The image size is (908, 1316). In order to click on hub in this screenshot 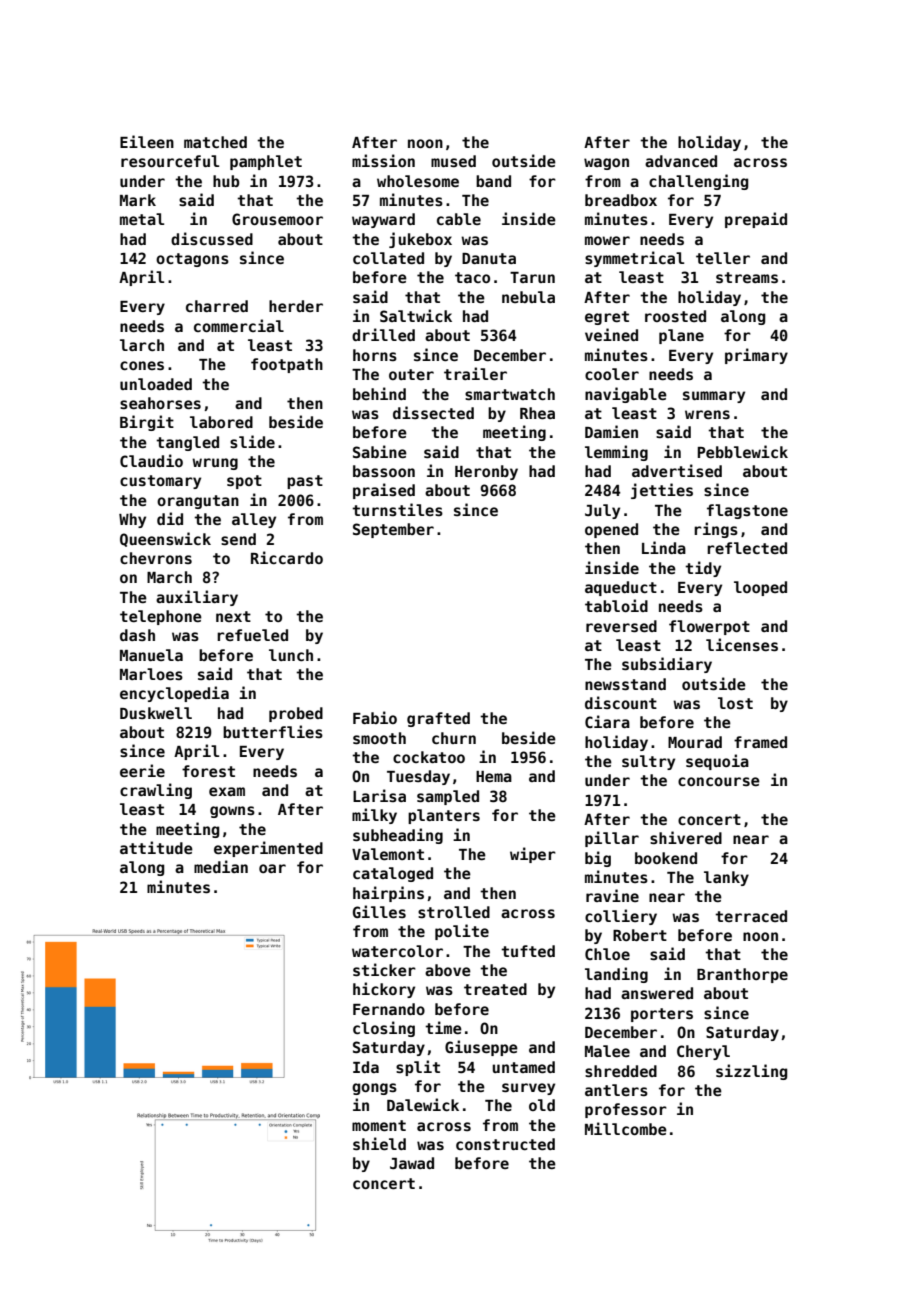, I will do `click(226, 181)`.
